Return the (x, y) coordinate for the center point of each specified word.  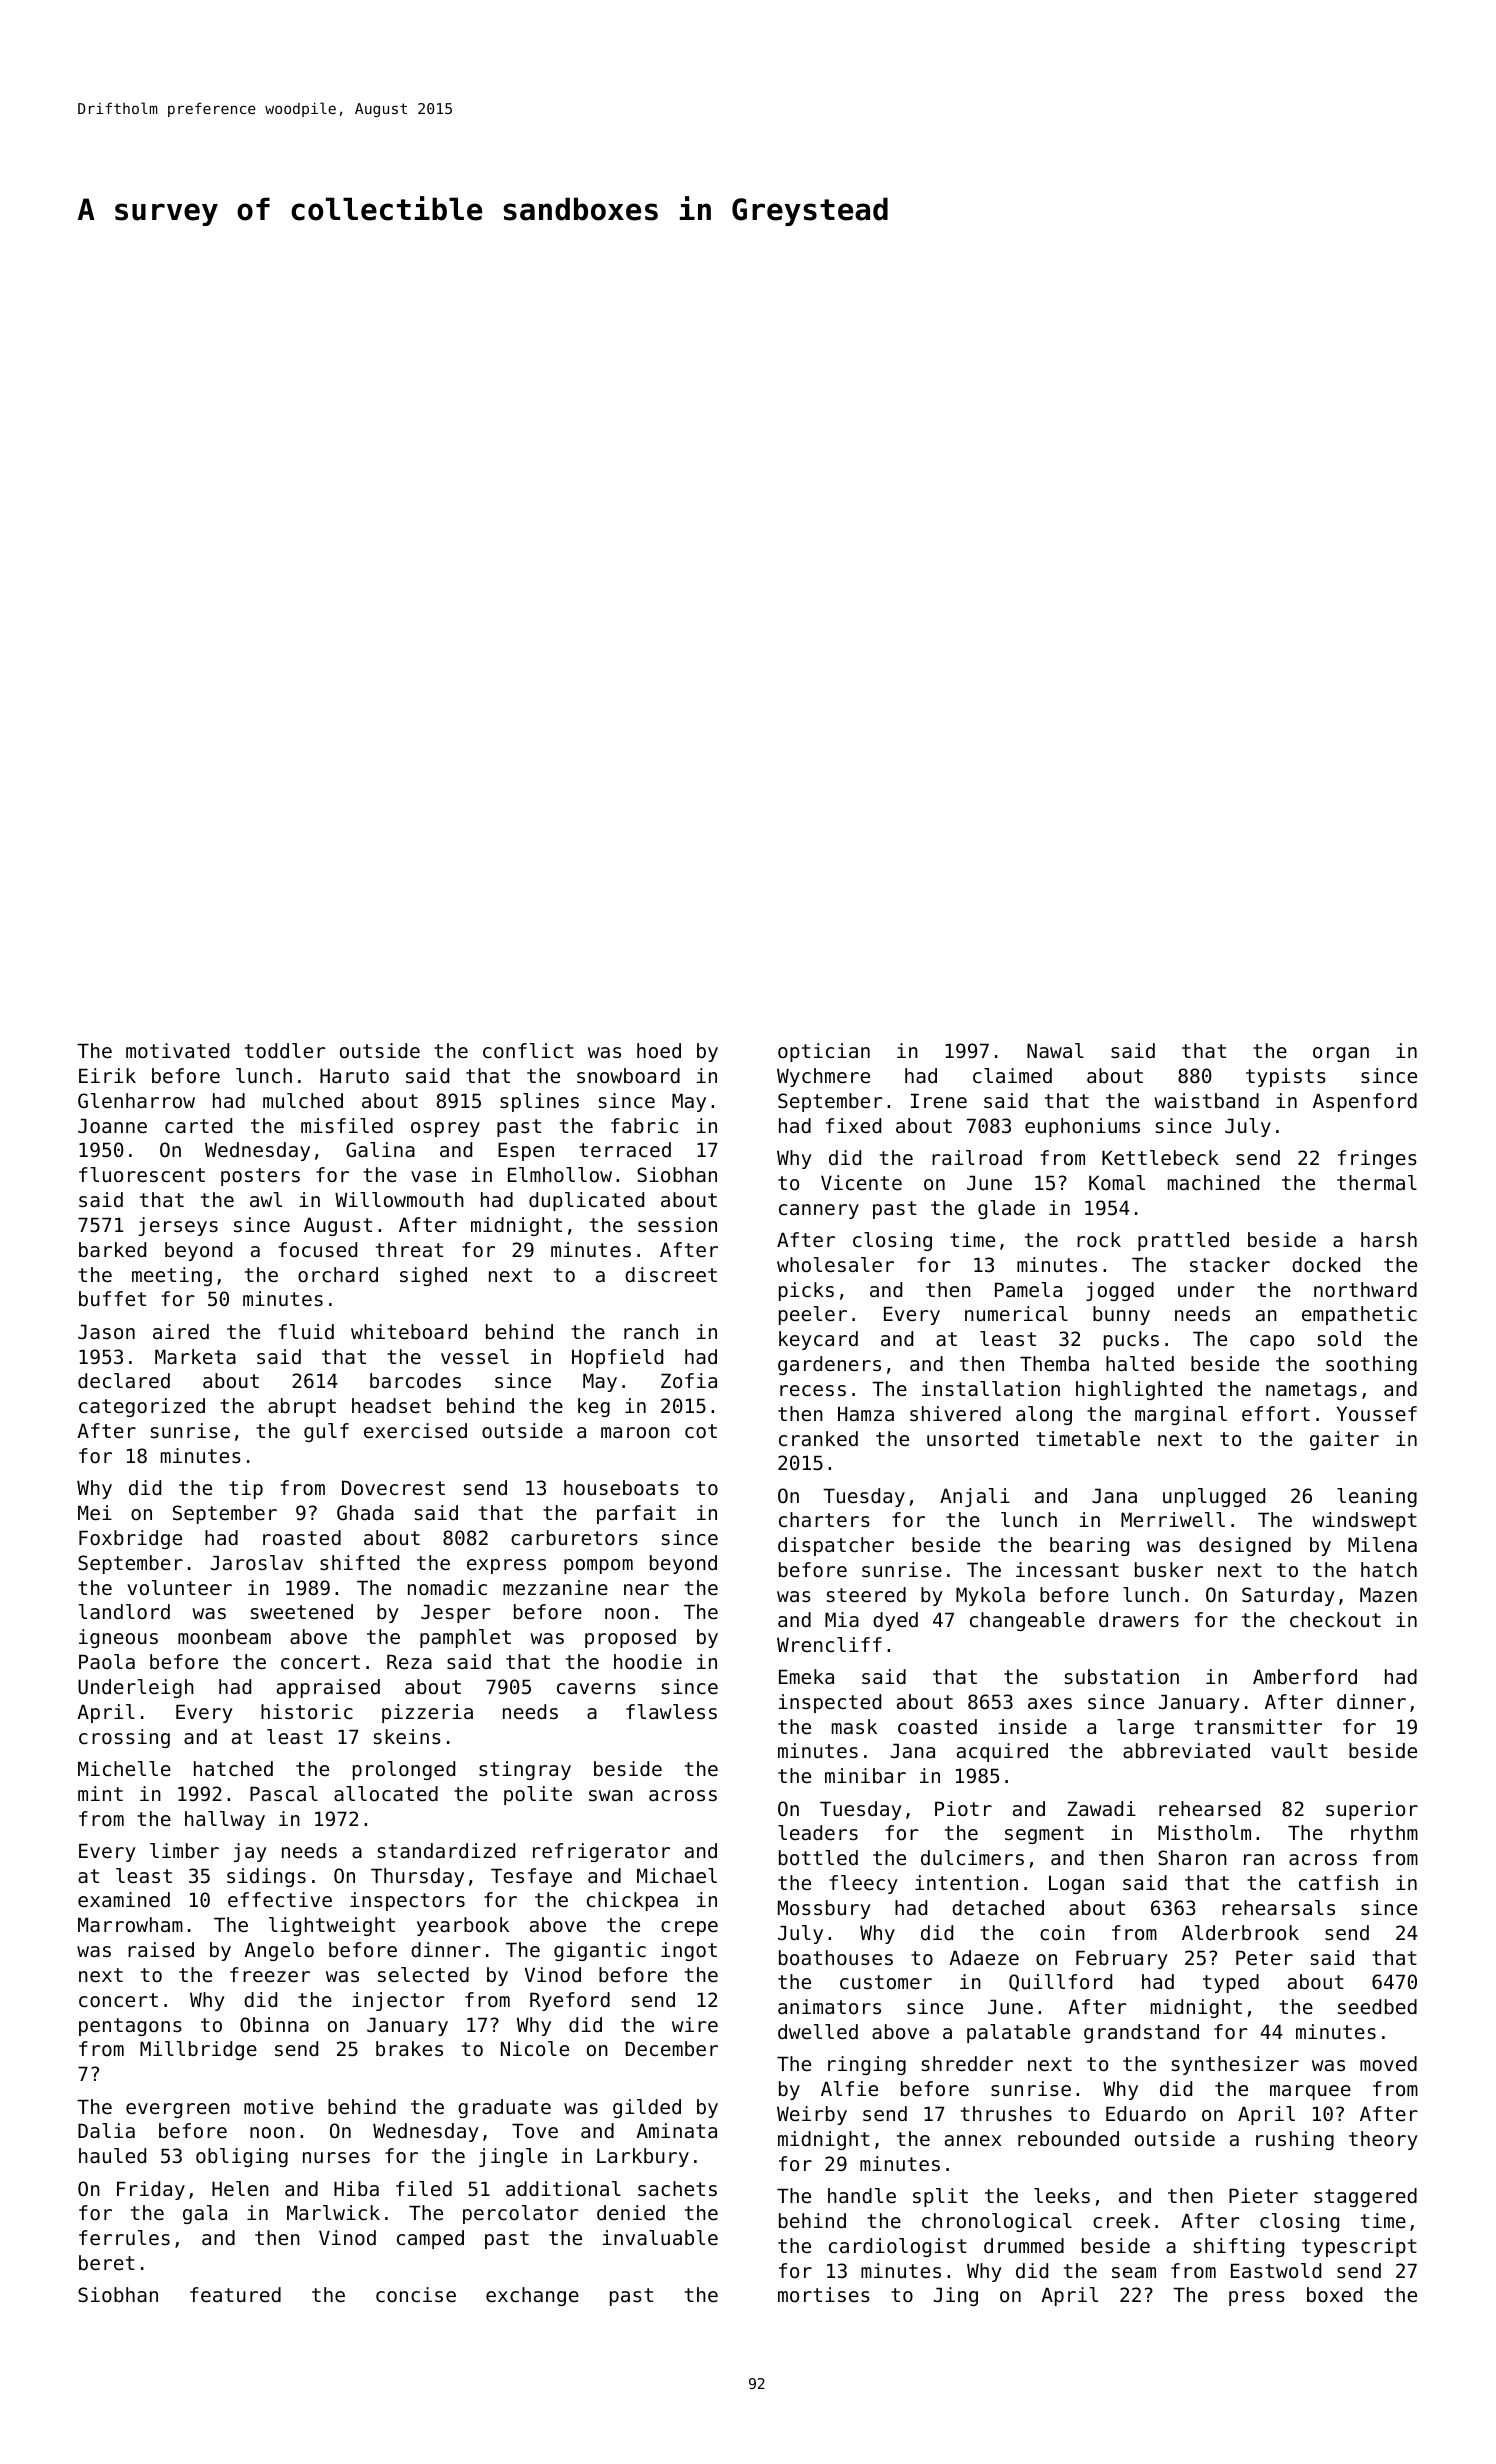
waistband (1206, 1100)
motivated (177, 1051)
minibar (865, 1775)
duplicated (586, 1201)
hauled (112, 2156)
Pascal (284, 1794)
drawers (1139, 1620)
